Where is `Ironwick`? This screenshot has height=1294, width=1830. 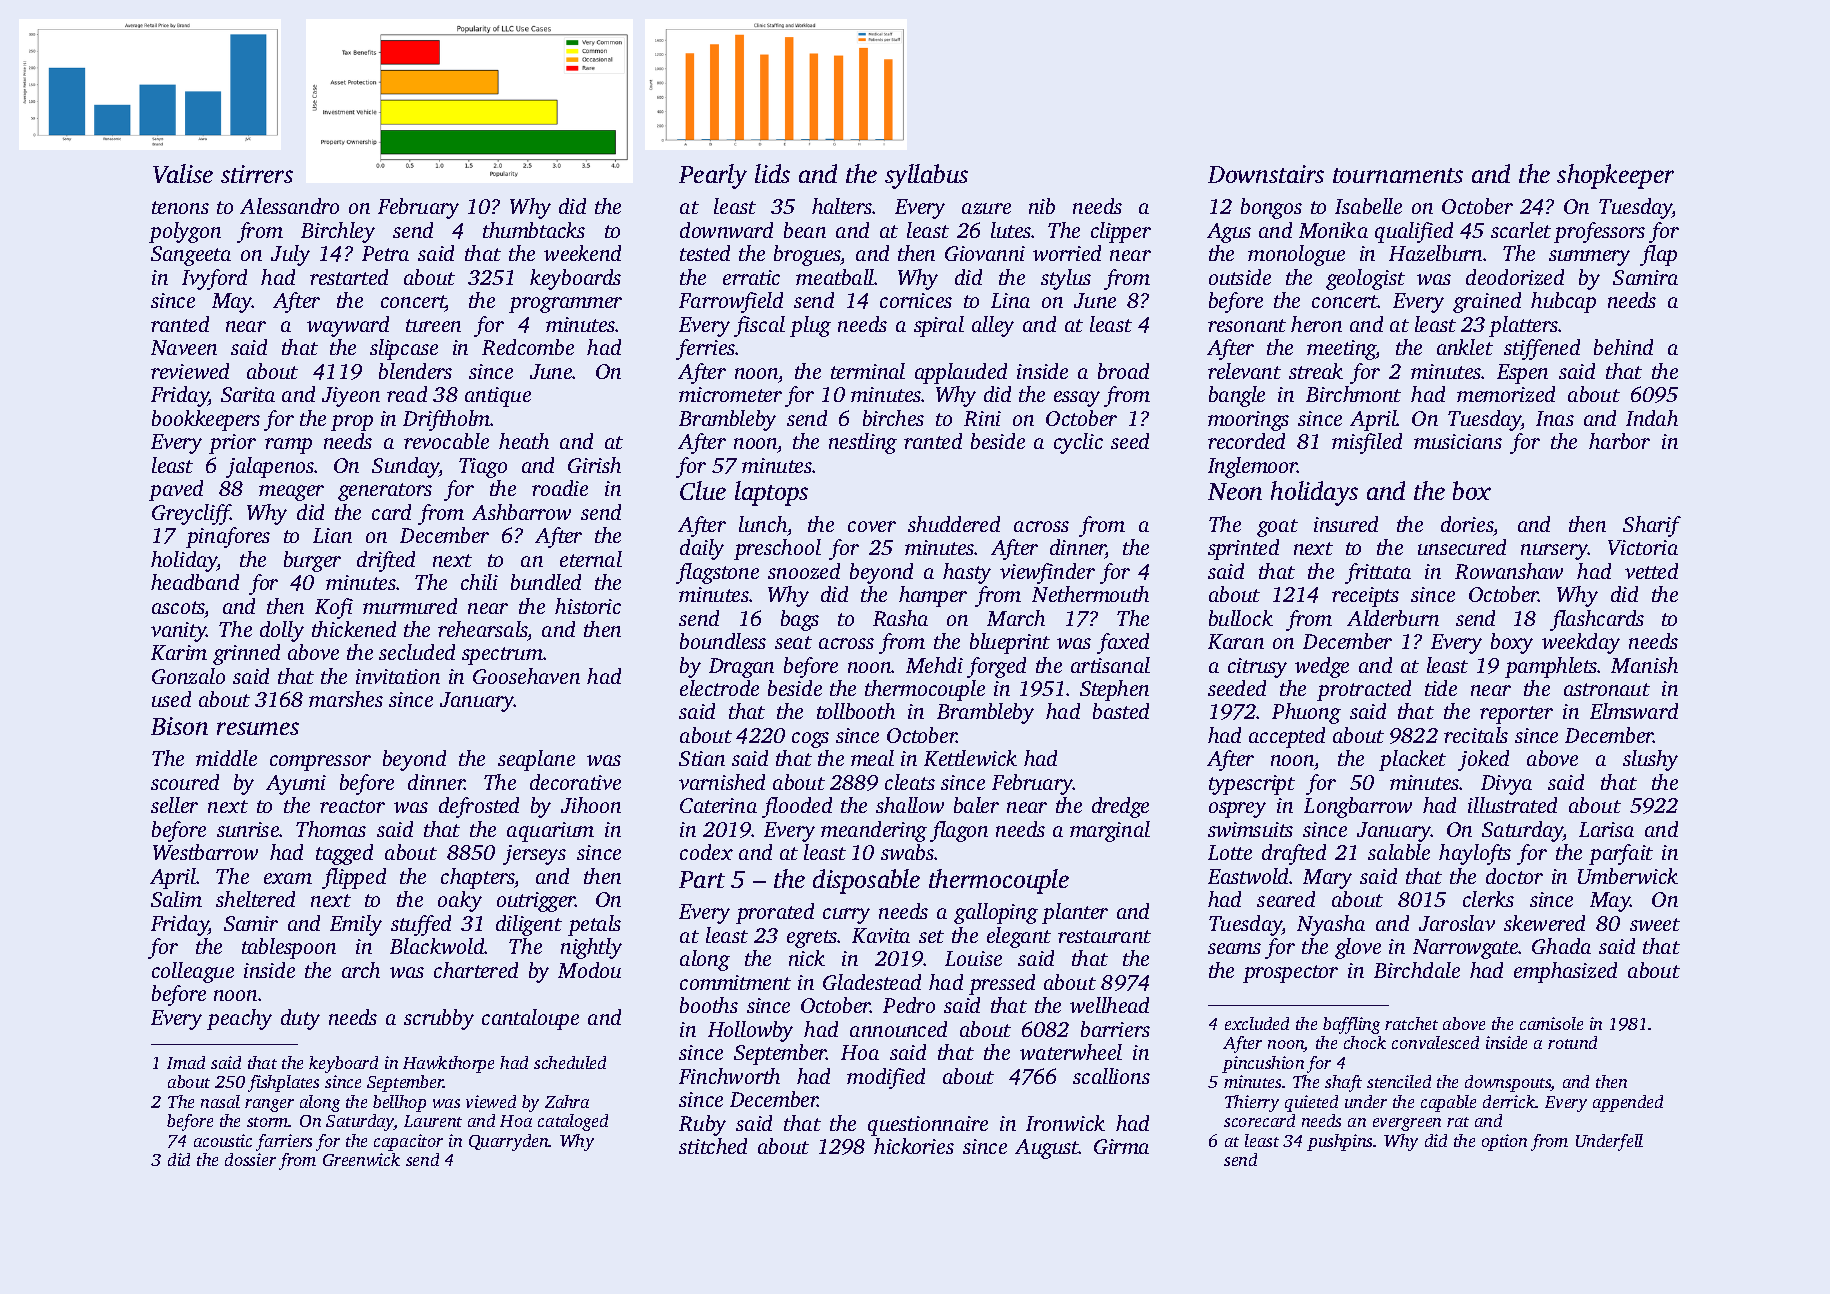 Ironwick is located at coordinates (1065, 1123).
